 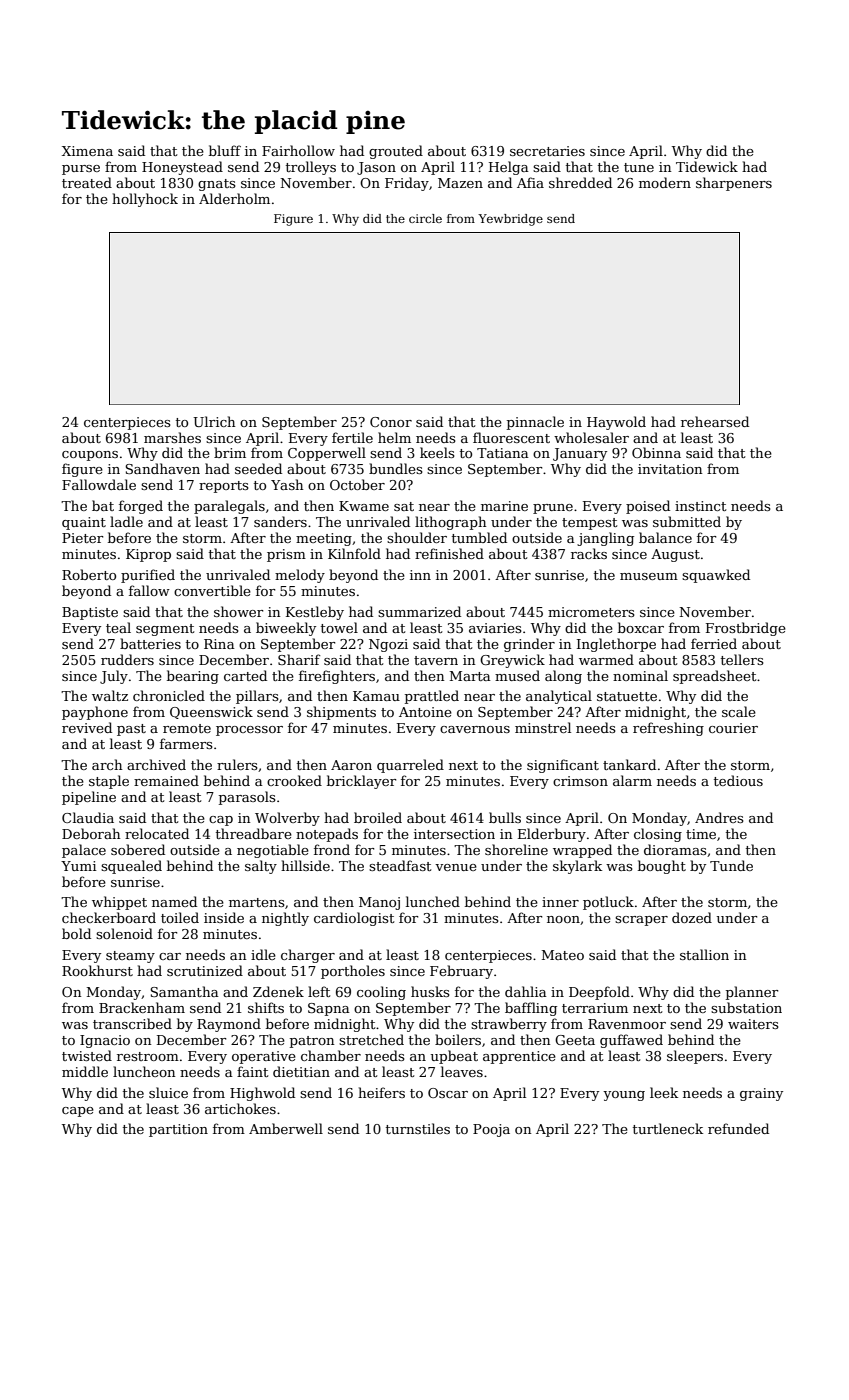 I want to click on venue, so click(x=456, y=867).
